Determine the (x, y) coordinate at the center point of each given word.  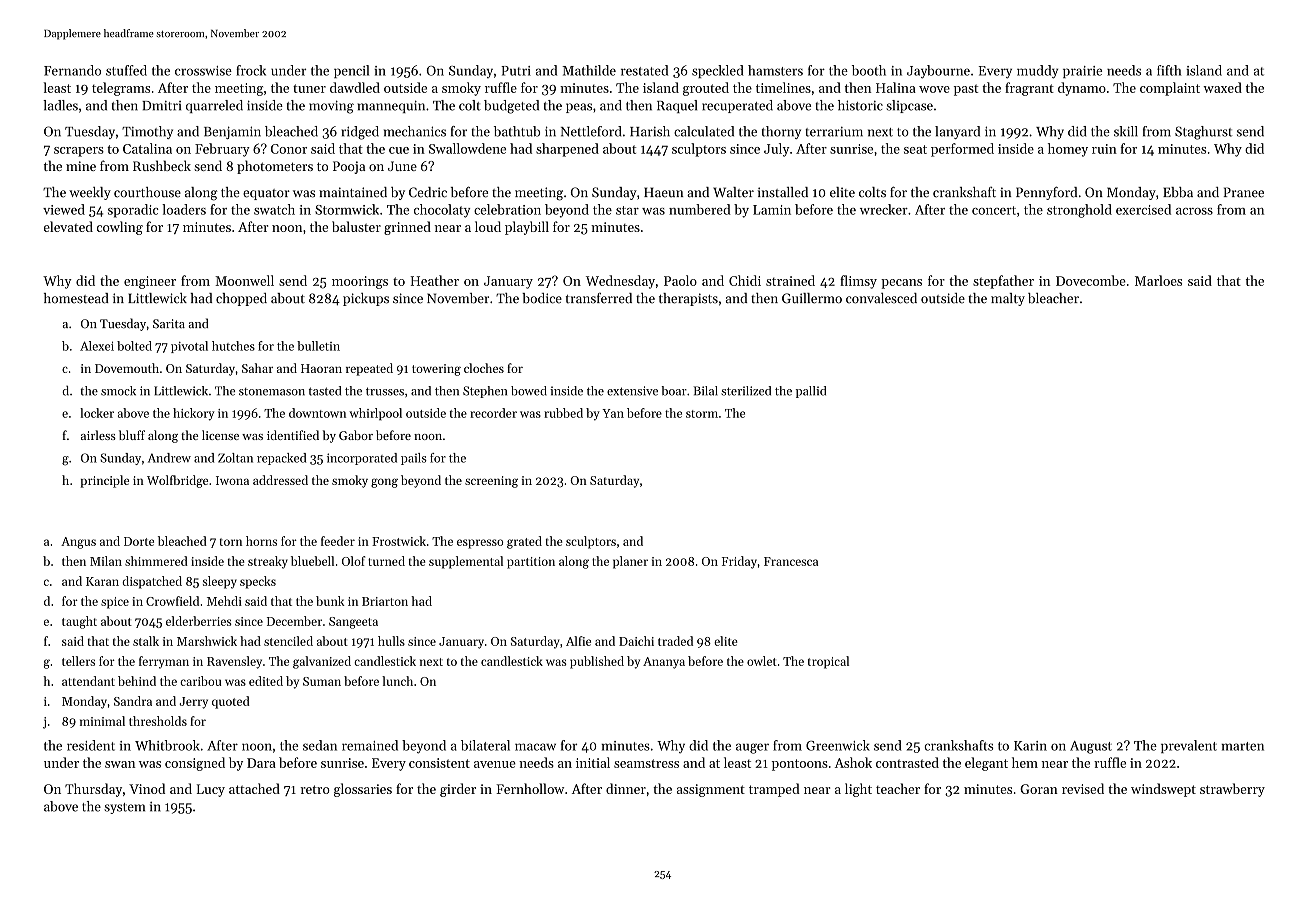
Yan (613, 413)
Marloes (1158, 280)
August (1091, 747)
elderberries (199, 621)
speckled (717, 71)
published (597, 662)
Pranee (1244, 192)
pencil (351, 71)
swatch (274, 209)
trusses (385, 391)
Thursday (93, 790)
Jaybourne (938, 72)
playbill (527, 228)
